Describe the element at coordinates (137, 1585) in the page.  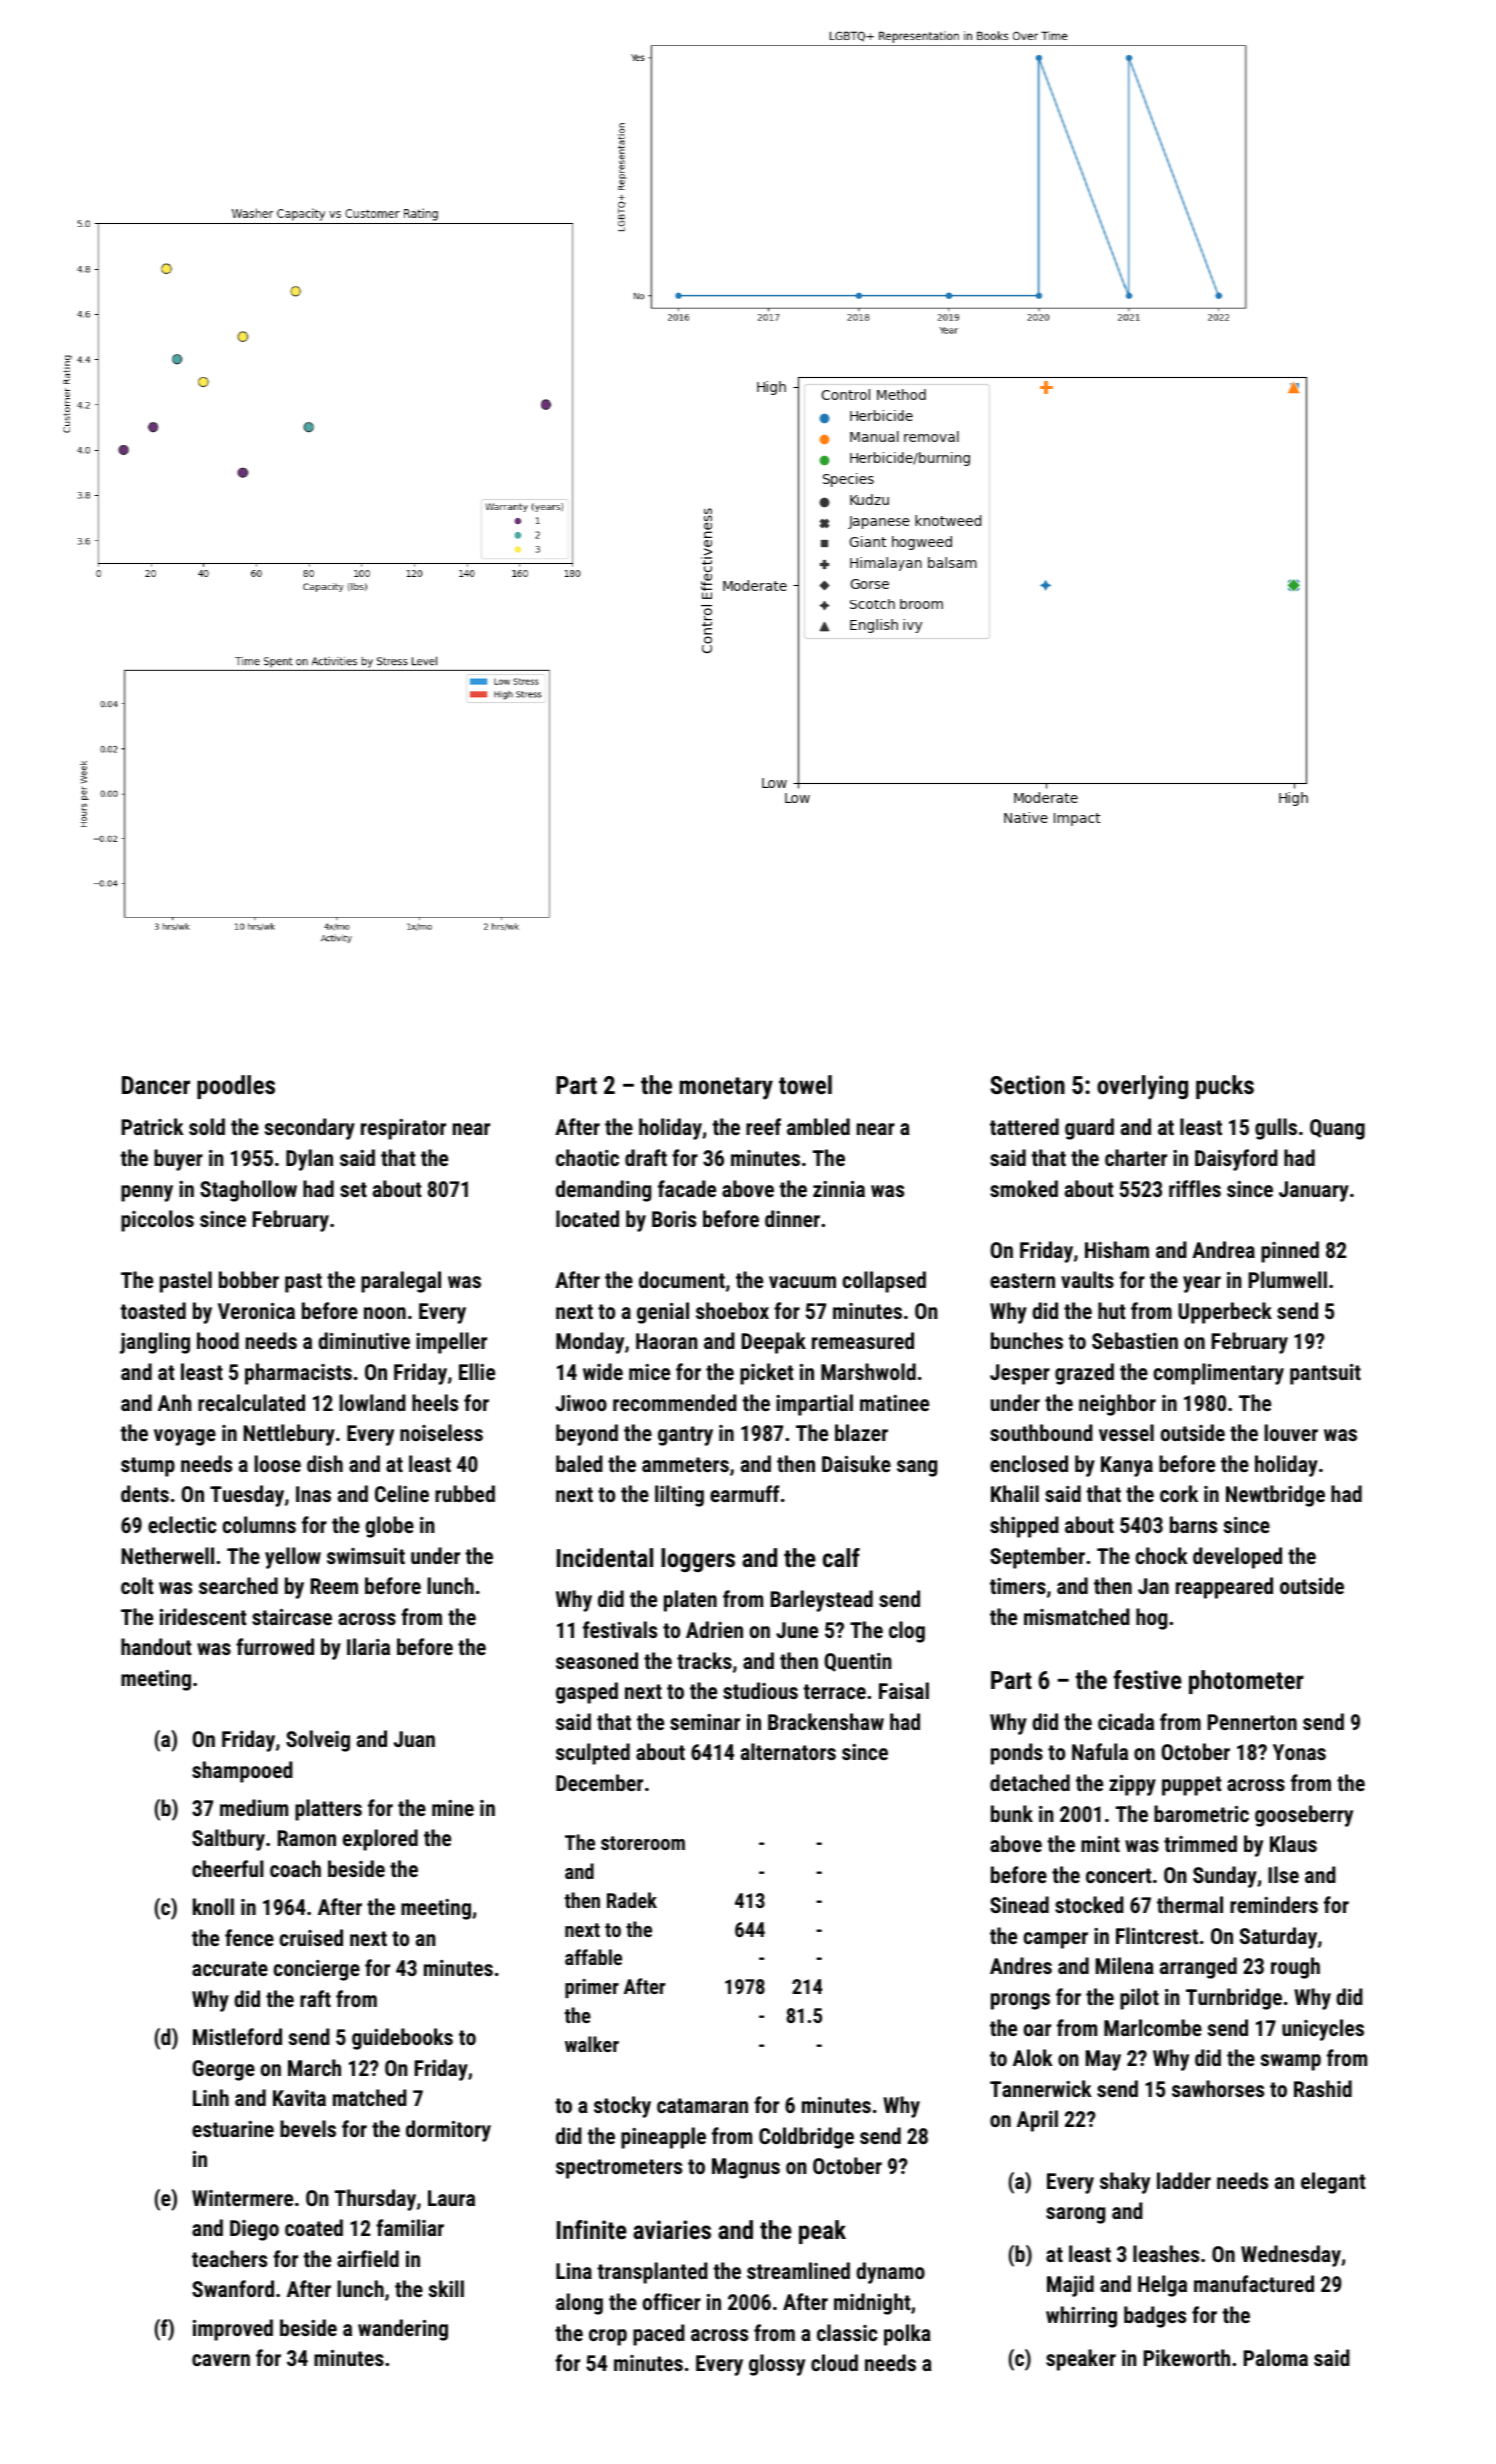
I see `colt` at that location.
